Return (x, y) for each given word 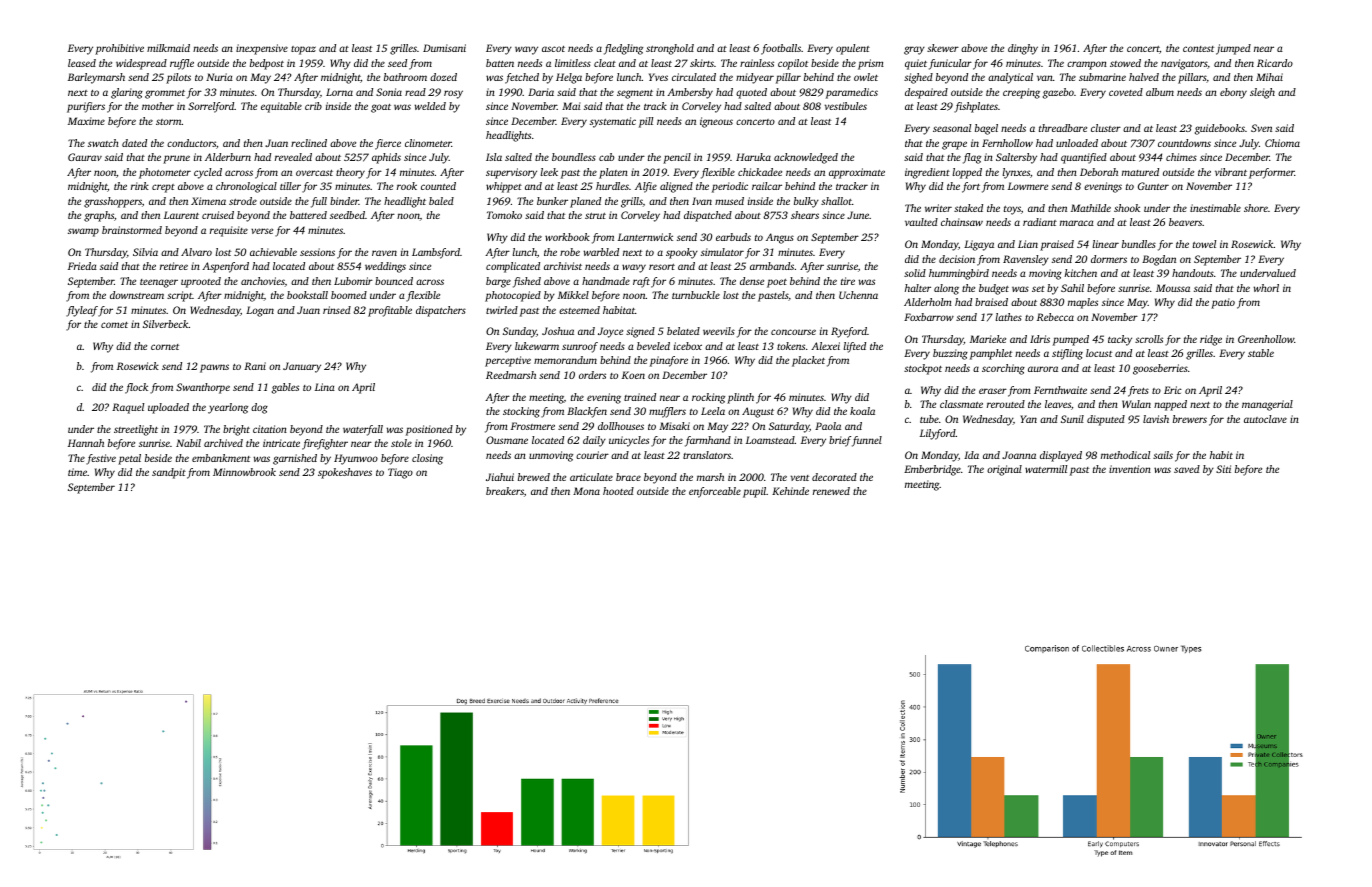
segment (635, 94)
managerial (1267, 405)
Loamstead (770, 440)
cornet (165, 347)
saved (1187, 469)
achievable (273, 252)
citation (270, 429)
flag (972, 158)
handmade (606, 281)
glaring (127, 93)
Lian (1028, 244)
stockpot (923, 369)
